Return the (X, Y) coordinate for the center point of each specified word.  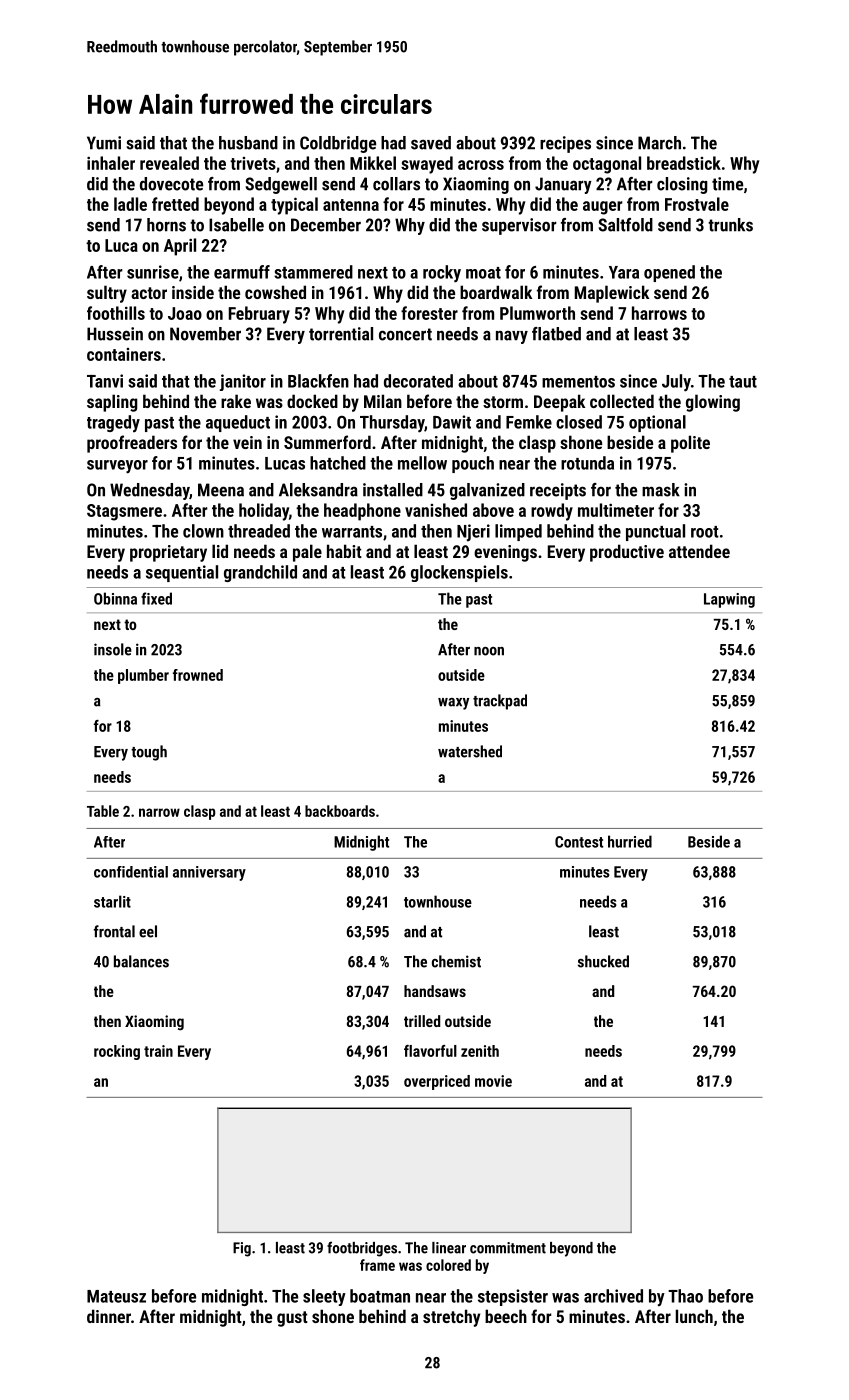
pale (307, 553)
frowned (198, 675)
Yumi (104, 143)
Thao (685, 1296)
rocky (442, 274)
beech (506, 1316)
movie (493, 1081)
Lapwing (729, 600)
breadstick (684, 163)
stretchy (451, 1318)
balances (141, 961)
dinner (109, 1316)
